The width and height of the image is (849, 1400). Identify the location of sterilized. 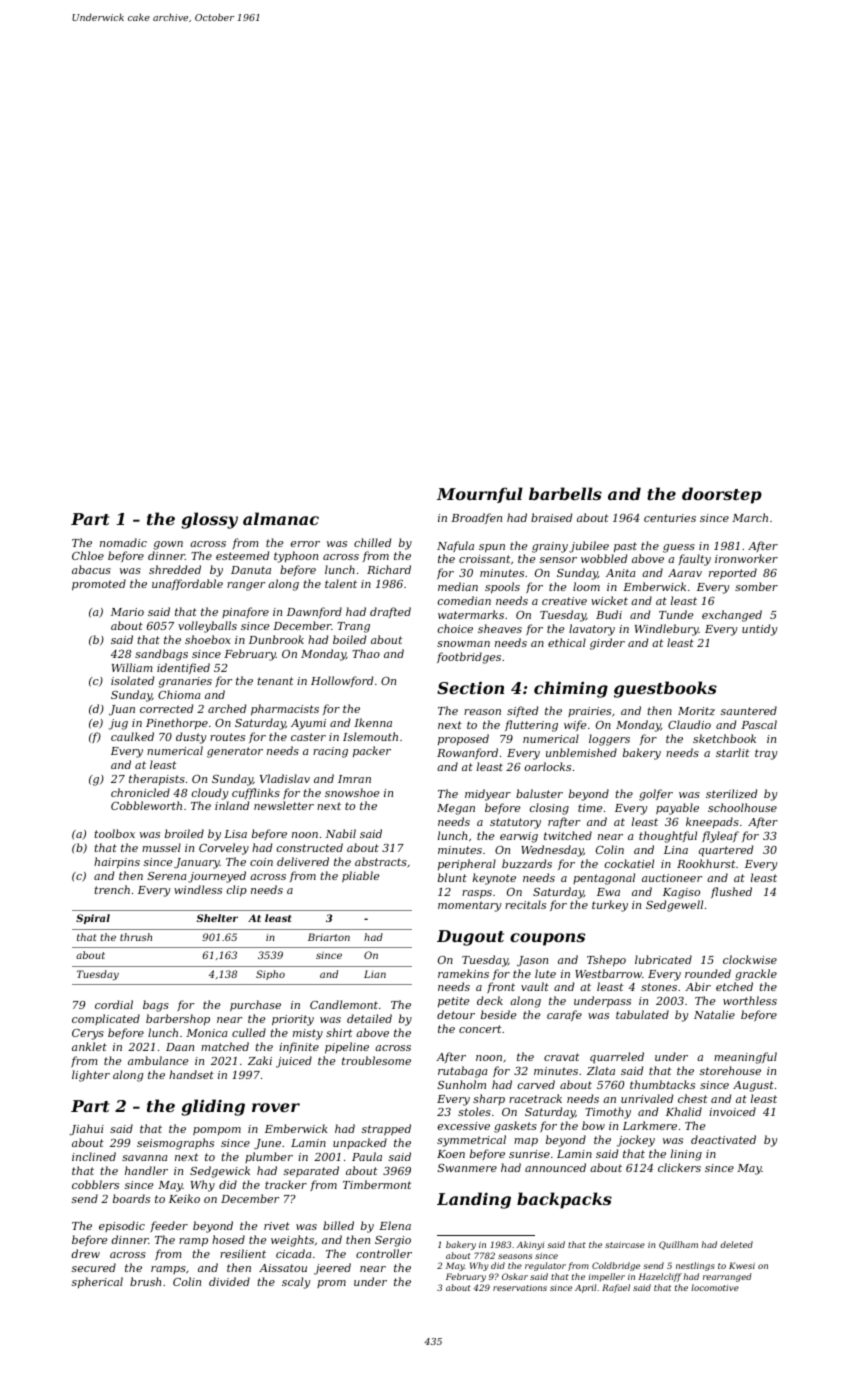
(731, 793).
